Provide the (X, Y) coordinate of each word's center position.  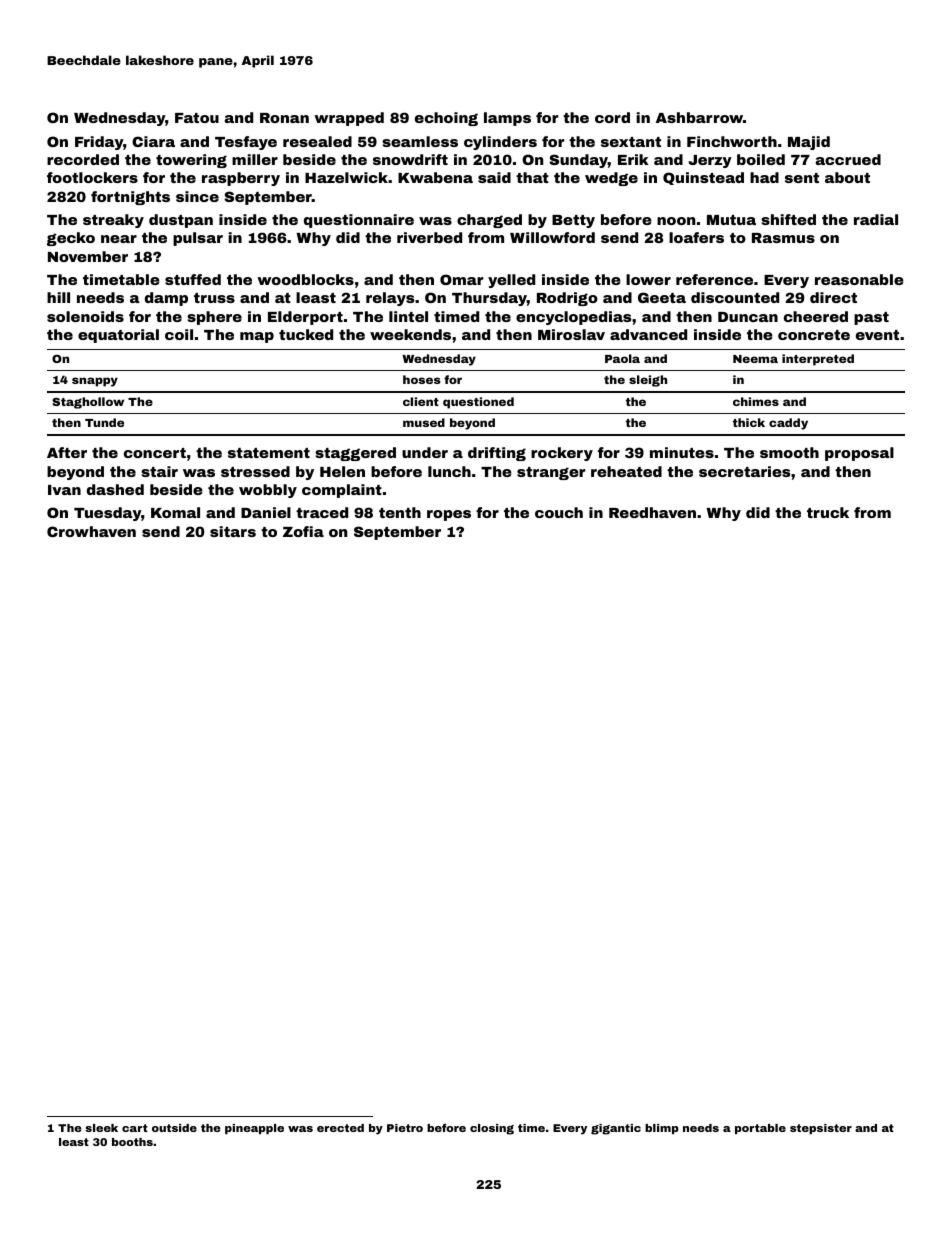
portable (760, 1129)
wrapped (349, 119)
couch (559, 512)
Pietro (405, 1128)
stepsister (821, 1129)
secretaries (744, 471)
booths (132, 1142)
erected (340, 1128)
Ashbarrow (699, 117)
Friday (99, 143)
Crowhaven (91, 531)
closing (492, 1129)
